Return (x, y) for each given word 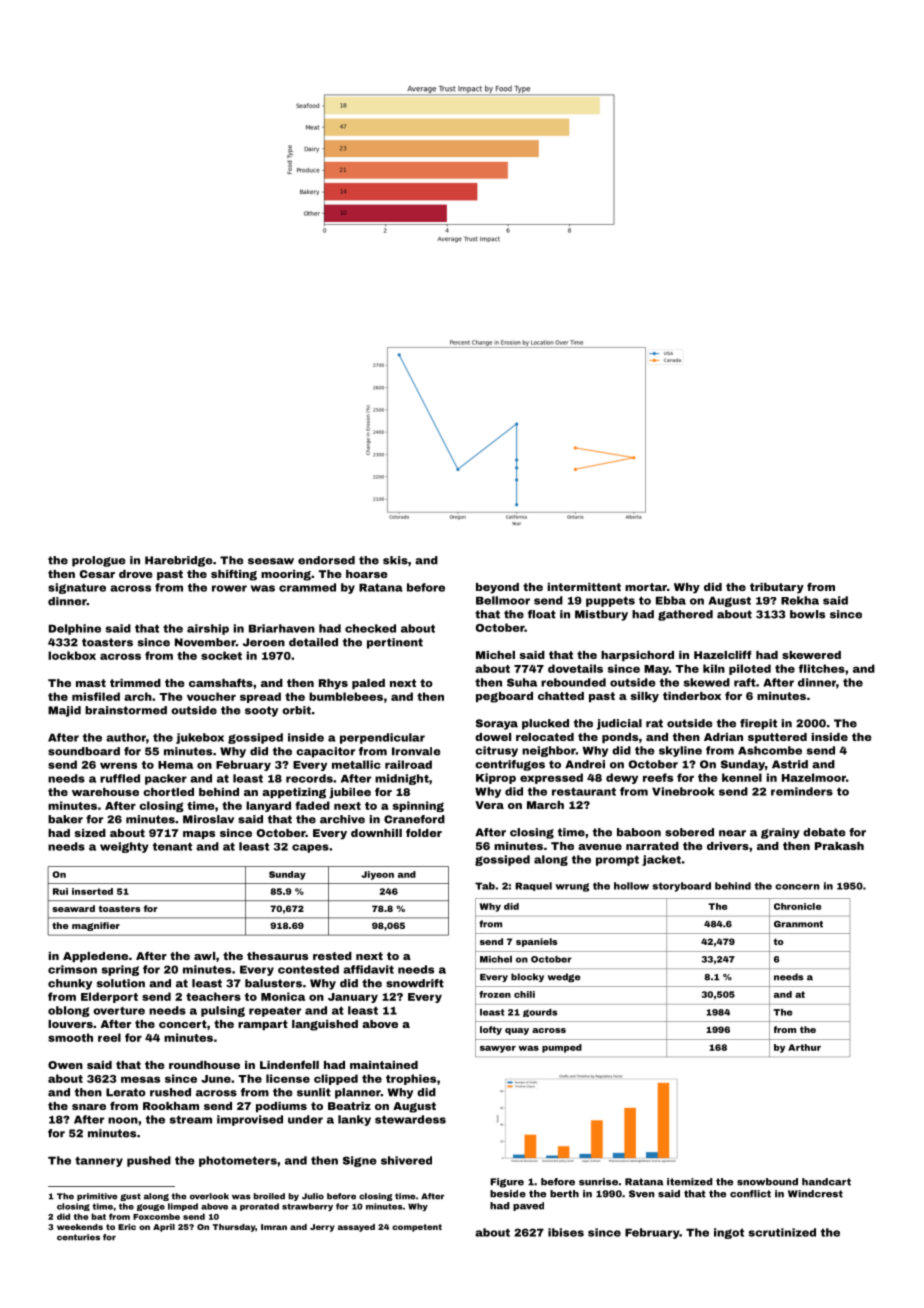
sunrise (598, 1182)
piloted (750, 669)
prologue (98, 561)
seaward (73, 908)
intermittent (584, 587)
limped (183, 1207)
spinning (418, 806)
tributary (777, 588)
